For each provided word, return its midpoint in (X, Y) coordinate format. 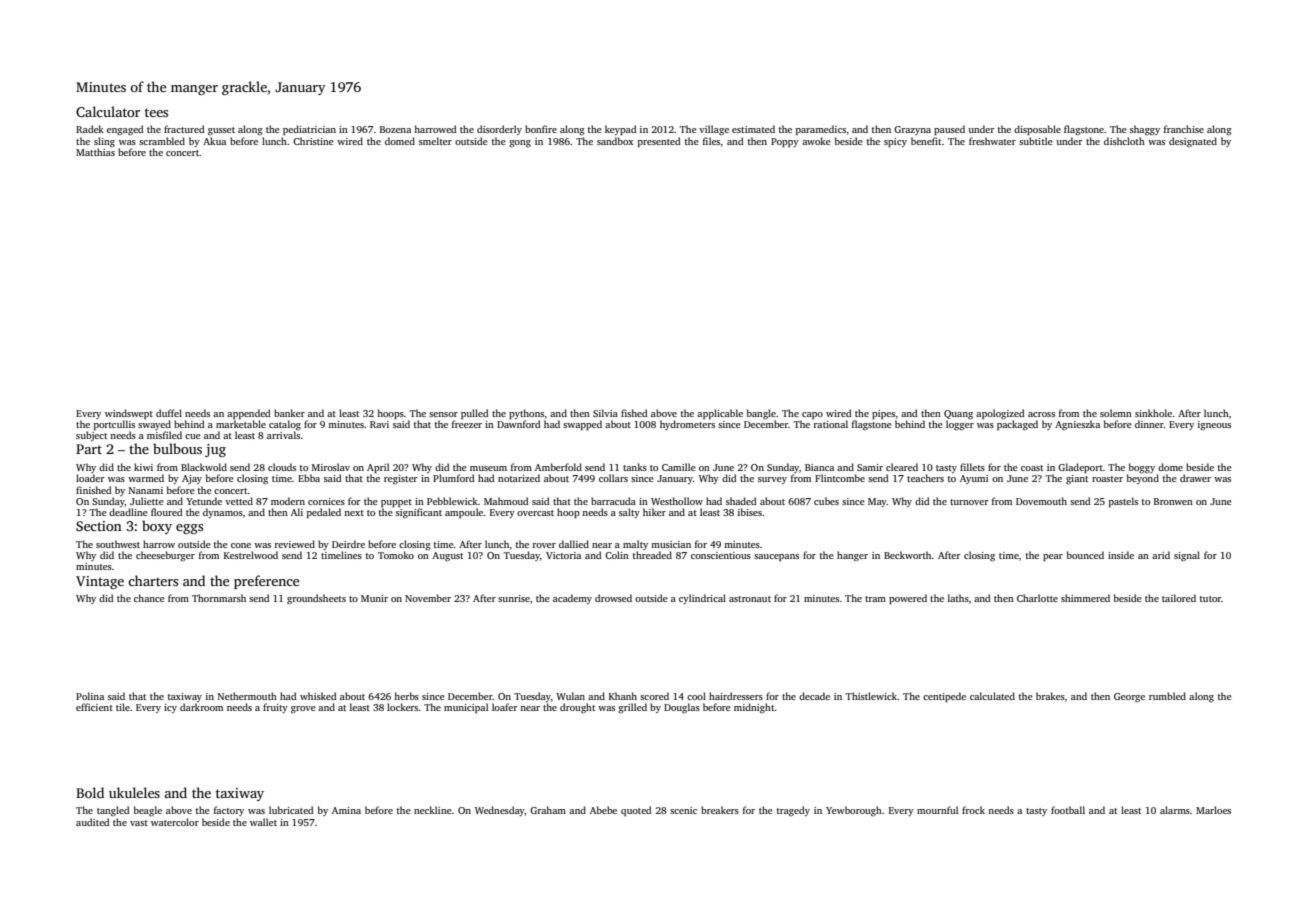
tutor (1210, 599)
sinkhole (1153, 413)
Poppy (785, 142)
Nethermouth (247, 696)
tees (156, 112)
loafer (505, 707)
